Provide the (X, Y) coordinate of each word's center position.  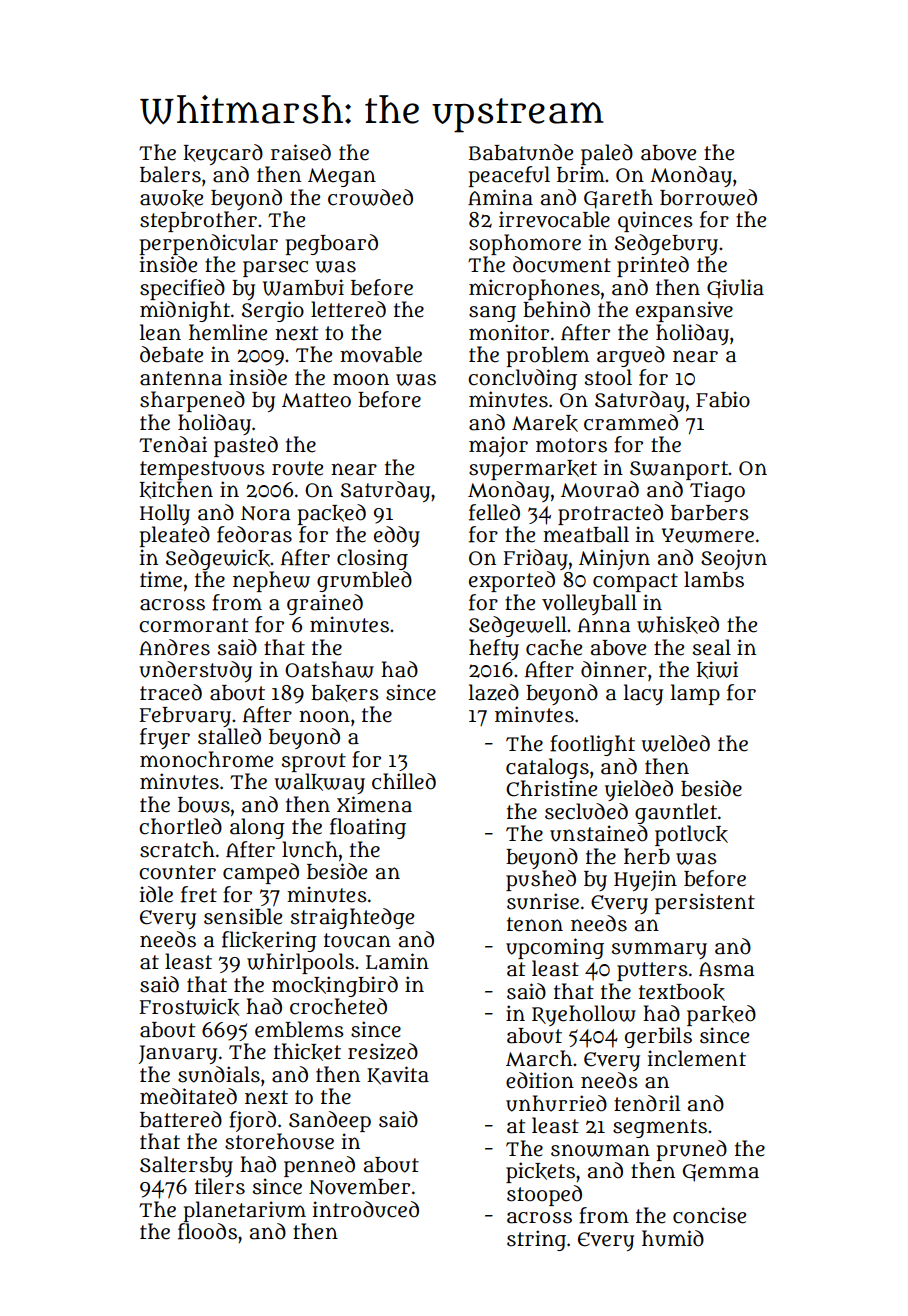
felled (494, 512)
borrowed (708, 197)
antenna (181, 378)
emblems (299, 1029)
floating (368, 828)
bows (204, 805)
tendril (647, 1103)
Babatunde (521, 152)
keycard (223, 154)
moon (361, 379)
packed (332, 514)
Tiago (717, 491)
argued (631, 356)
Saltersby (186, 1166)
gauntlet (676, 813)
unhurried (556, 1103)
